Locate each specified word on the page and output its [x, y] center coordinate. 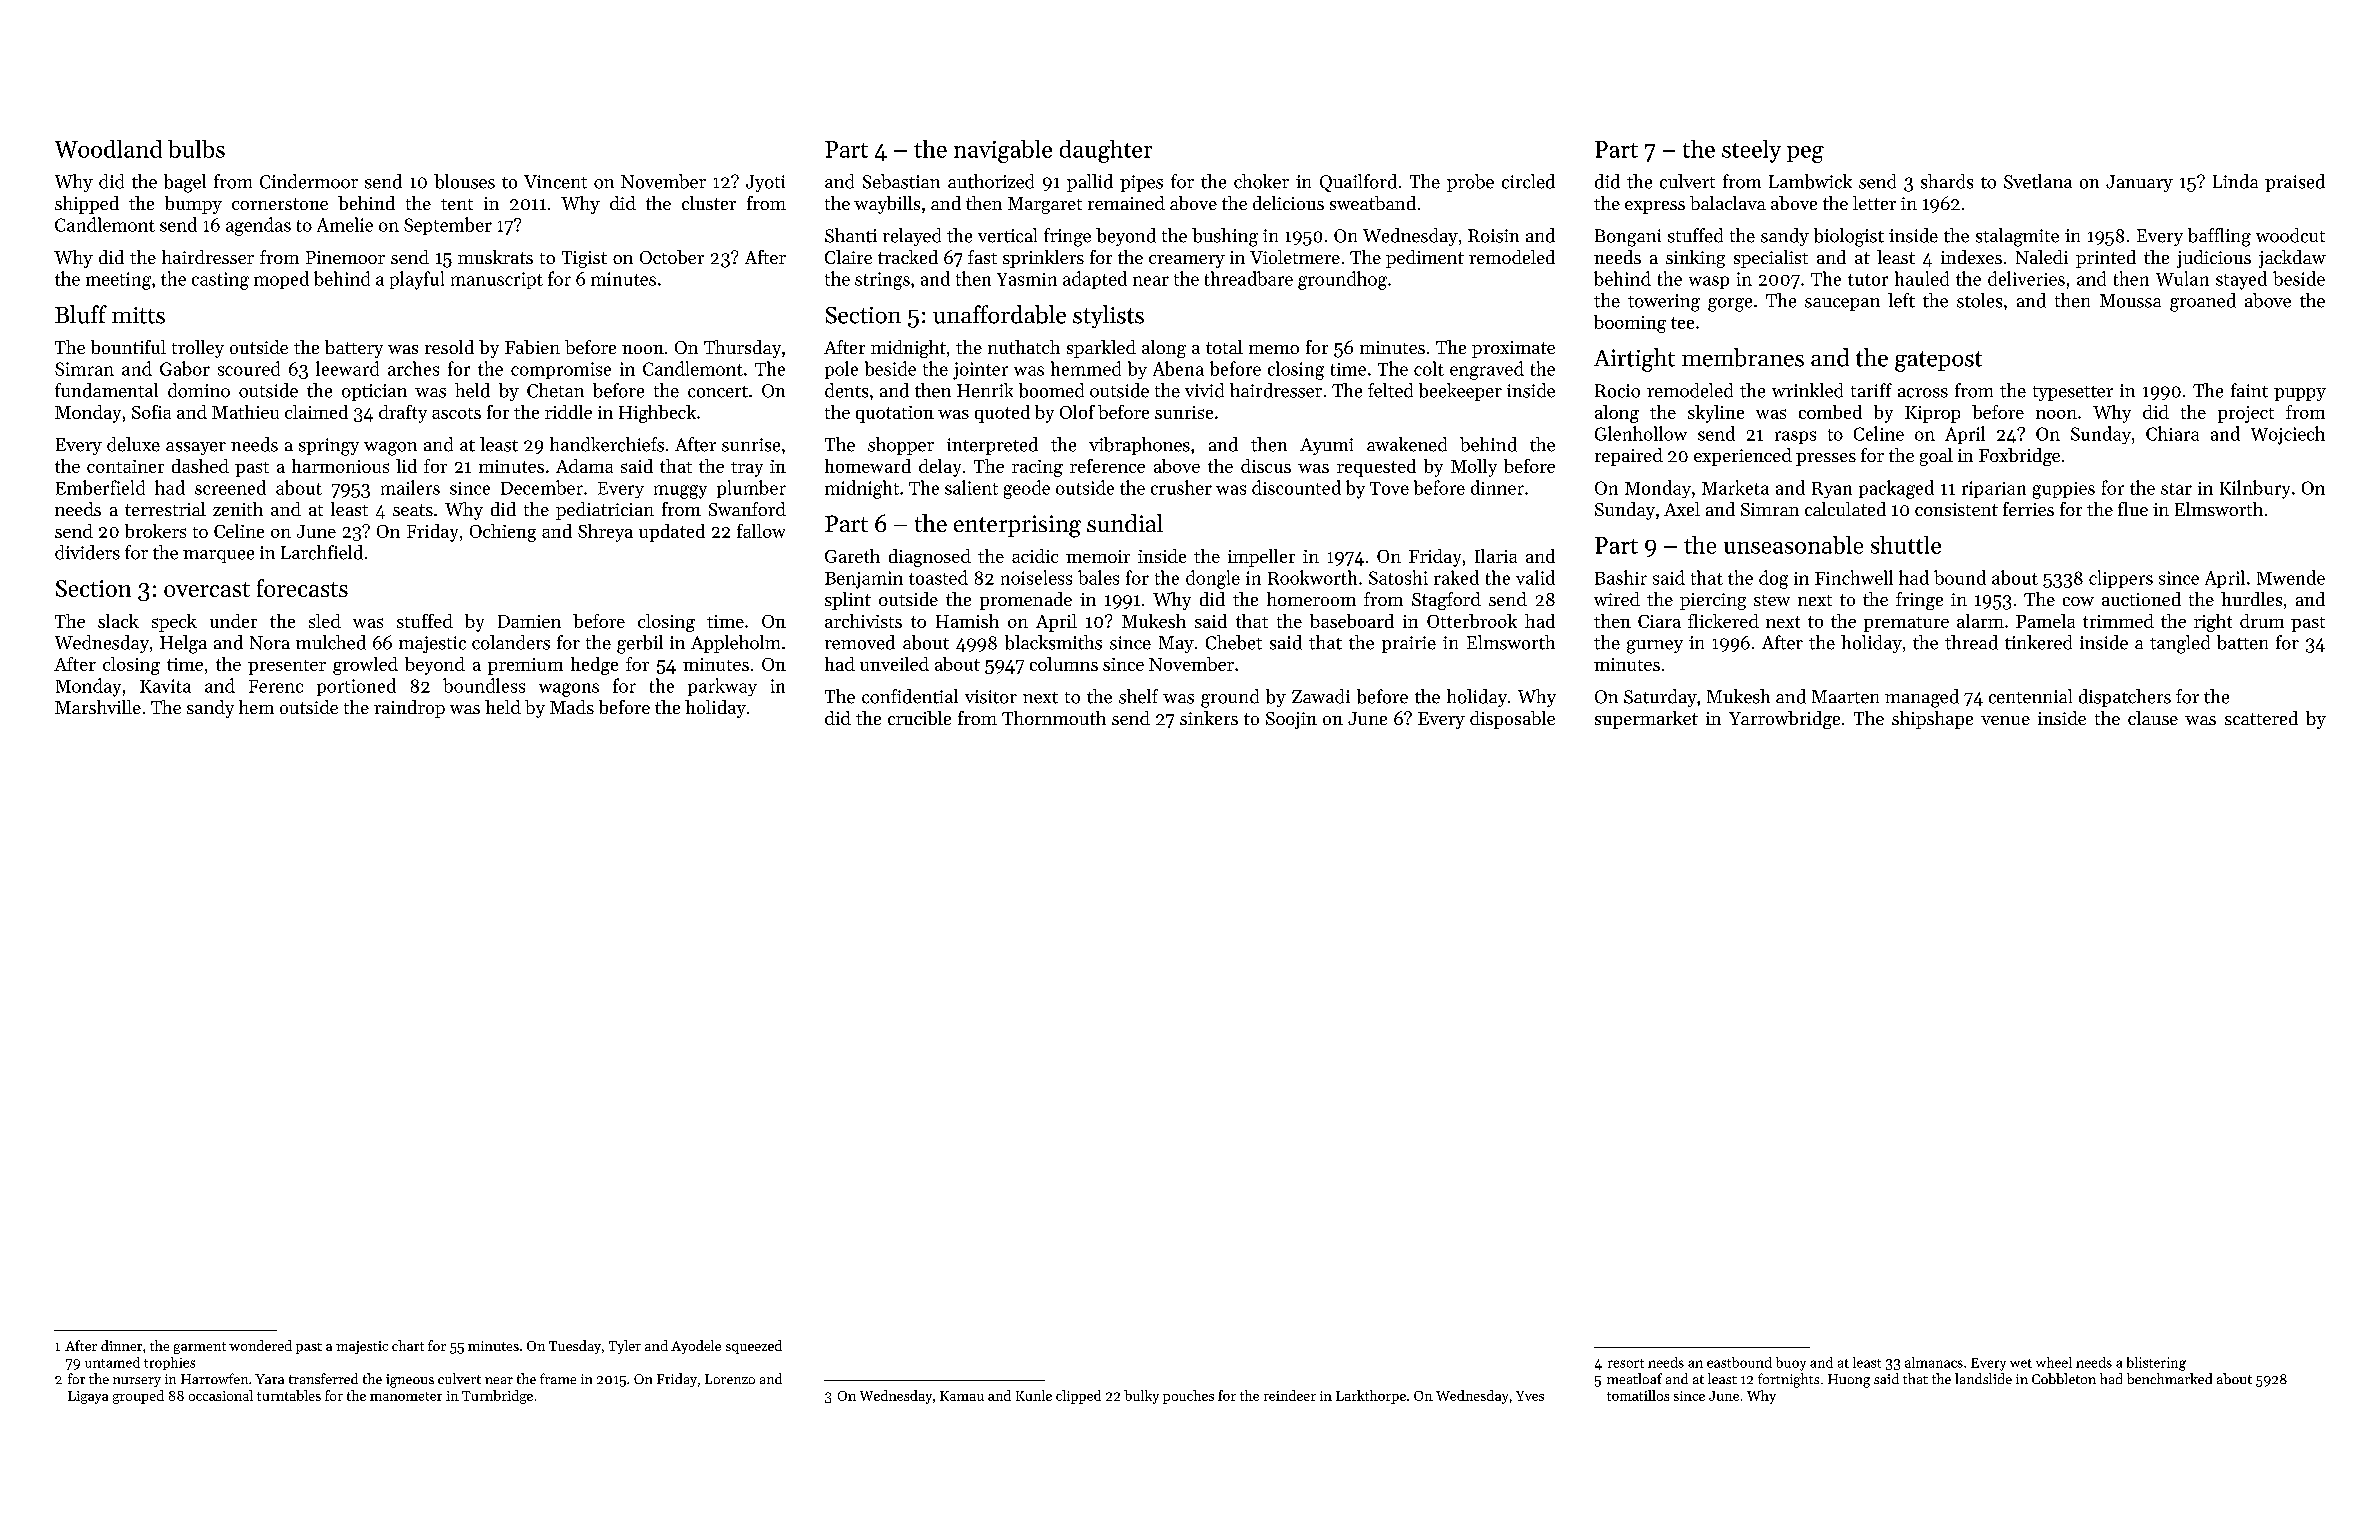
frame [558, 1378]
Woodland [108, 149]
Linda [2235, 181]
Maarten [1845, 697]
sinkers [1209, 718]
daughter [1106, 151]
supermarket [1646, 720]
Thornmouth [1054, 718]
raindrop [409, 709]
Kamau [962, 1396]
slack [118, 621]
